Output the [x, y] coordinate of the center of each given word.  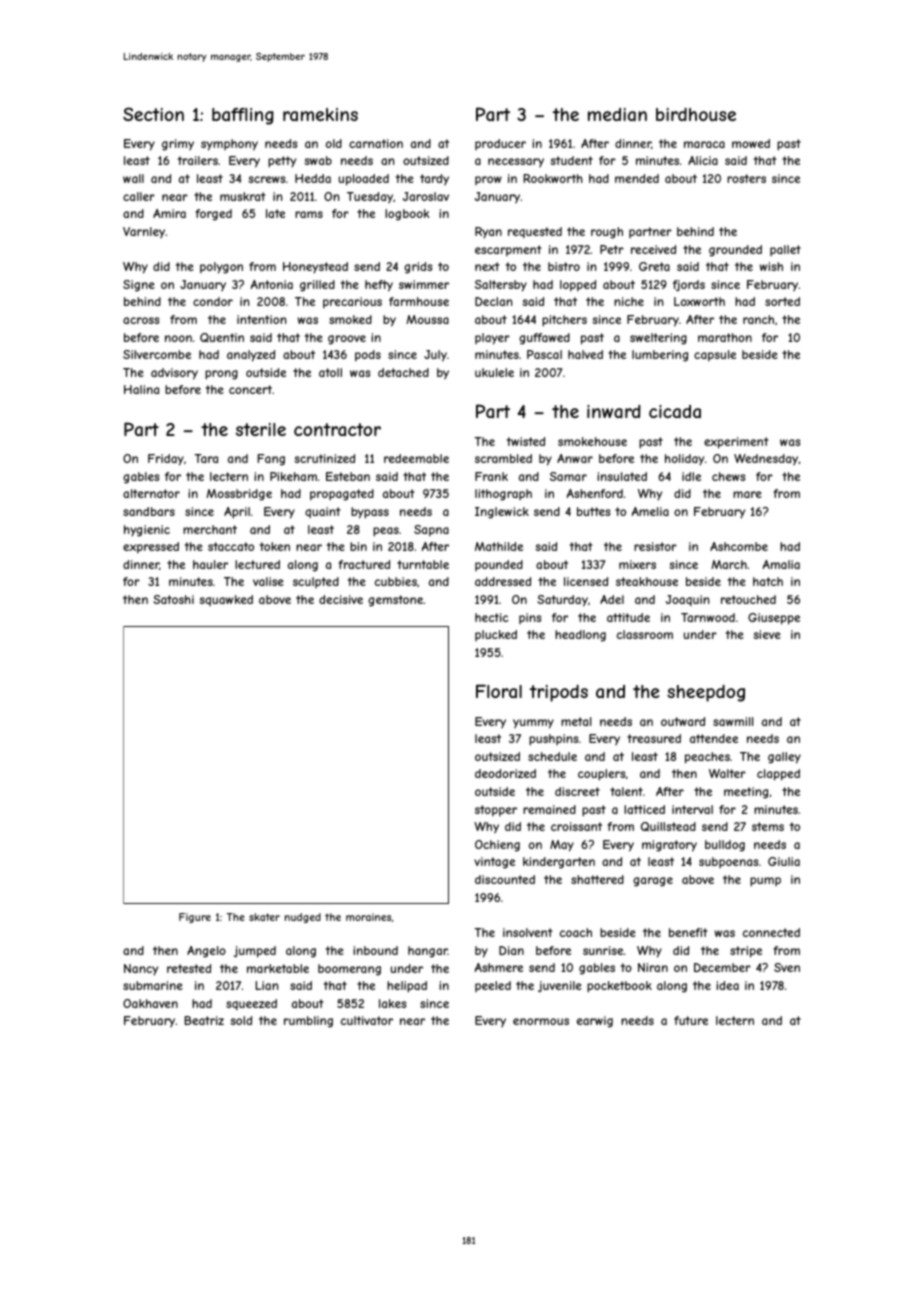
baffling [243, 116]
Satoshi [173, 599]
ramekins [320, 114]
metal [576, 721]
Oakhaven [150, 1003]
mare [747, 494]
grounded [735, 251]
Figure [195, 918]
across [141, 320]
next [487, 266]
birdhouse [696, 114]
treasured [654, 738]
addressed [503, 581]
